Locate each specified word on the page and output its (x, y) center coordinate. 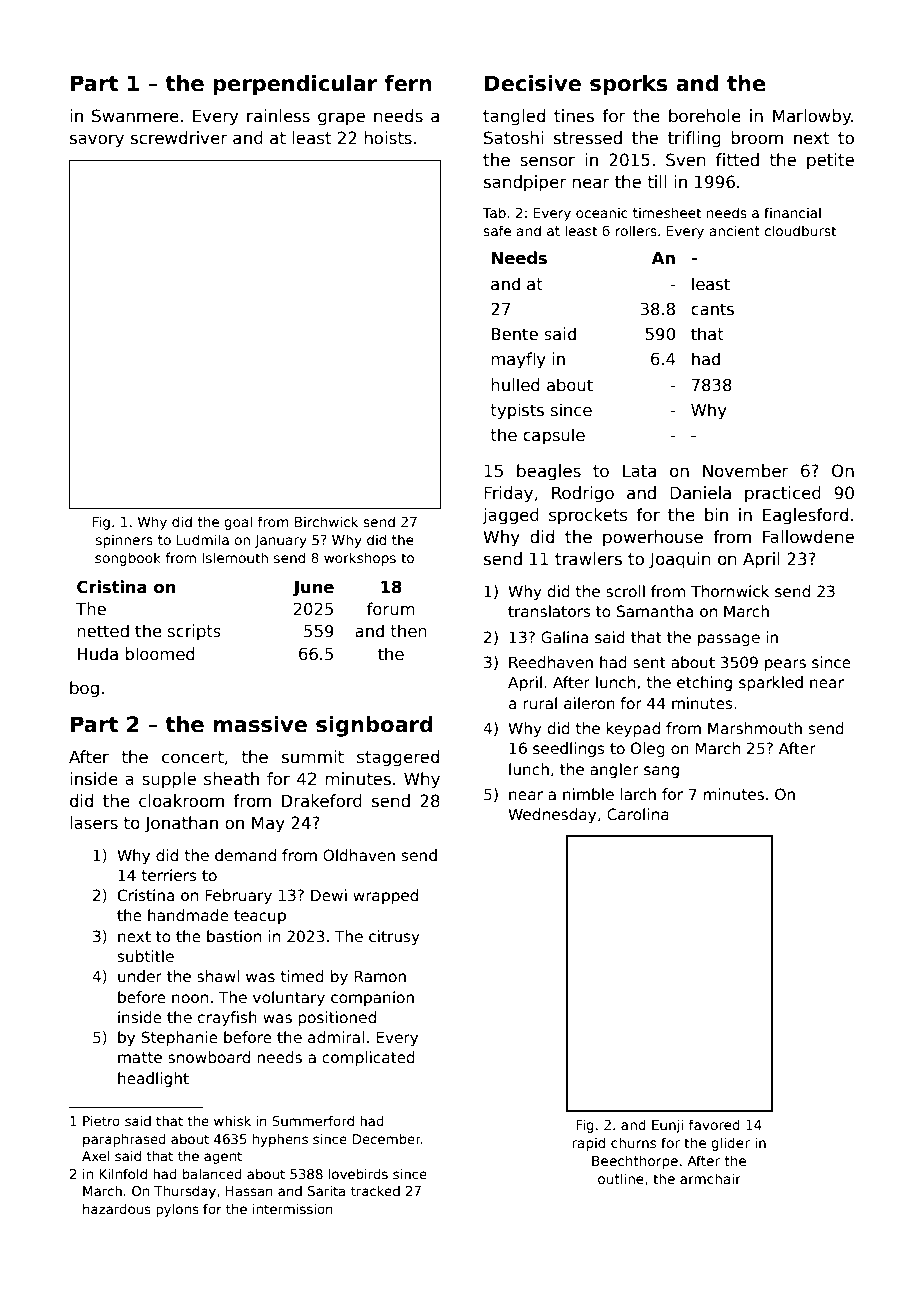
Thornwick (730, 591)
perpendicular (295, 85)
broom (757, 138)
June (313, 589)
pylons (177, 1210)
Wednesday (552, 815)
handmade (188, 915)
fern (408, 83)
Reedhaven (551, 662)
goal (238, 523)
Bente (515, 334)
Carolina (638, 814)
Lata (639, 471)
